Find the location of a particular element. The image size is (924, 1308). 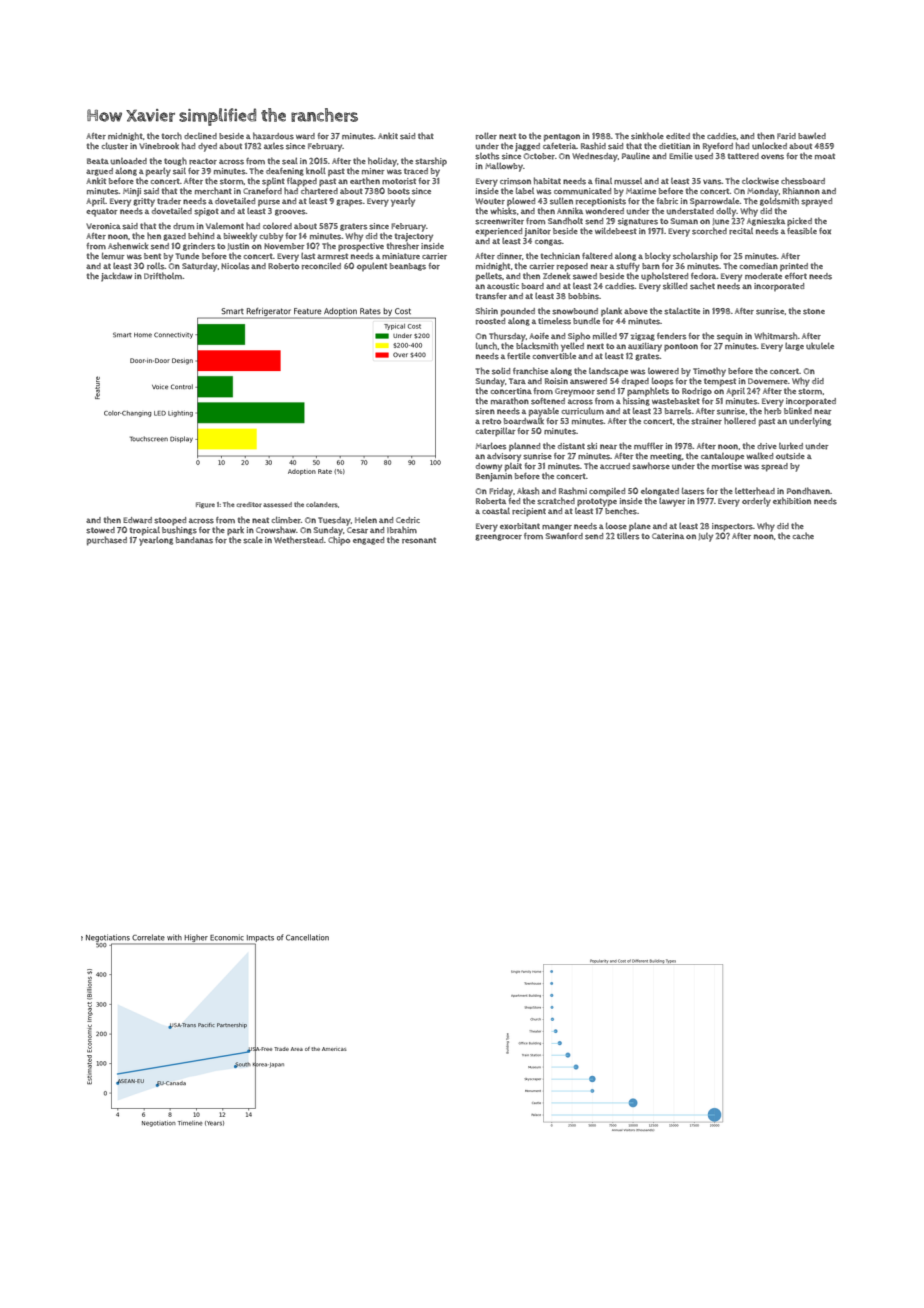

hollered is located at coordinates (740, 421).
